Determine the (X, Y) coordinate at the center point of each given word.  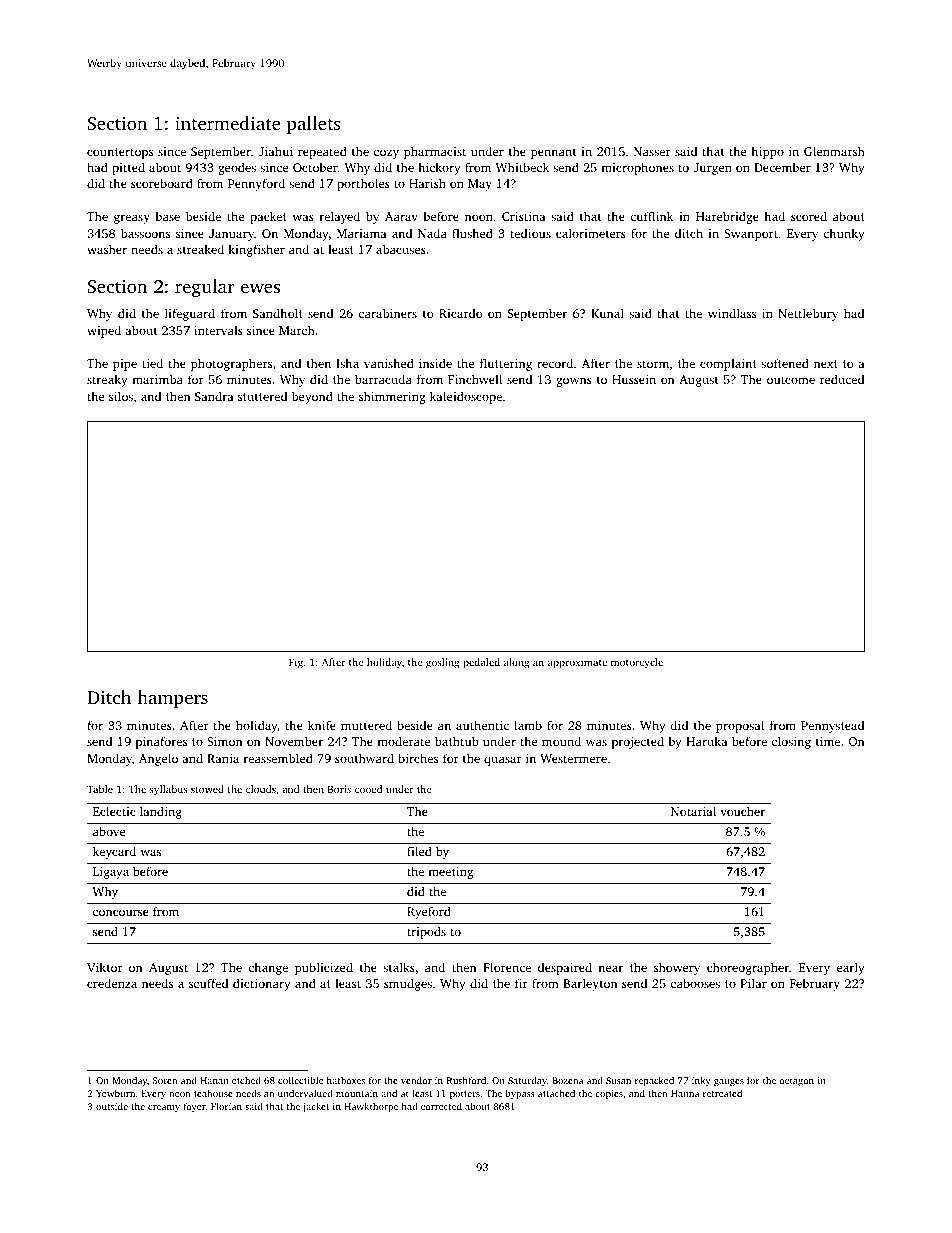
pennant (554, 153)
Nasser (652, 151)
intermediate (228, 123)
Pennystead (832, 726)
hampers (172, 699)
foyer (194, 1107)
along (517, 663)
